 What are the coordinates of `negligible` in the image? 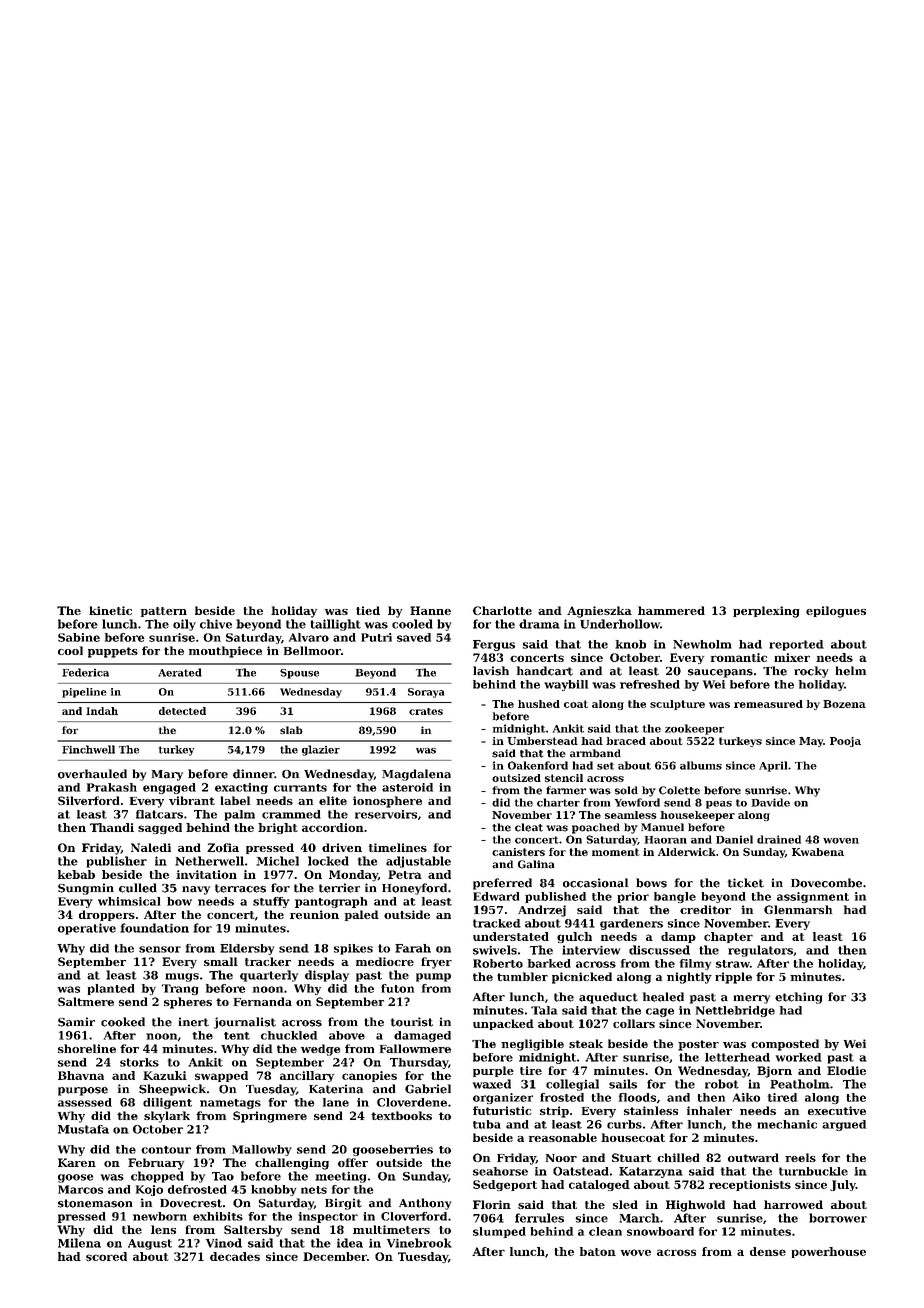 It's located at (532, 1045).
